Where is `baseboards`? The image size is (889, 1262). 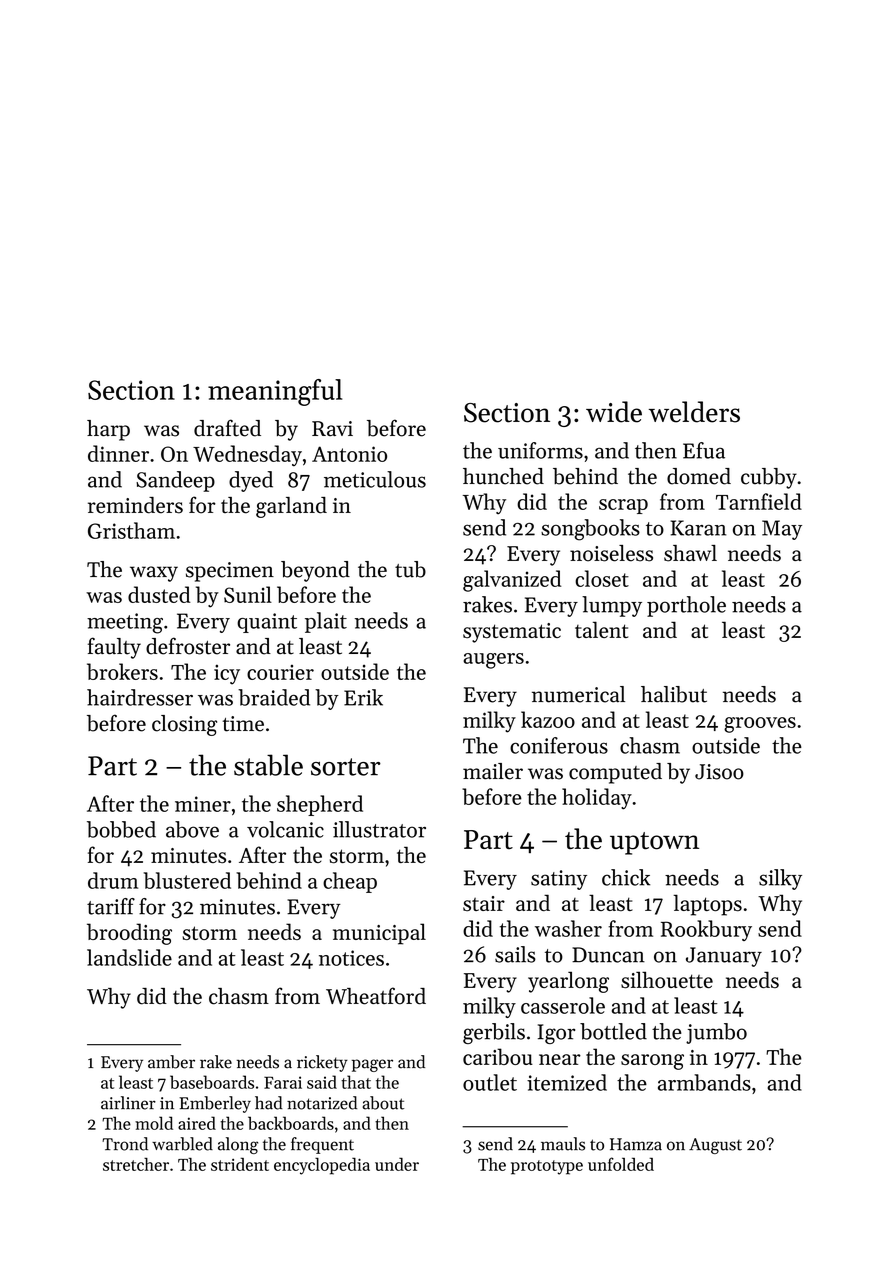
baseboards is located at coordinates (212, 1082).
